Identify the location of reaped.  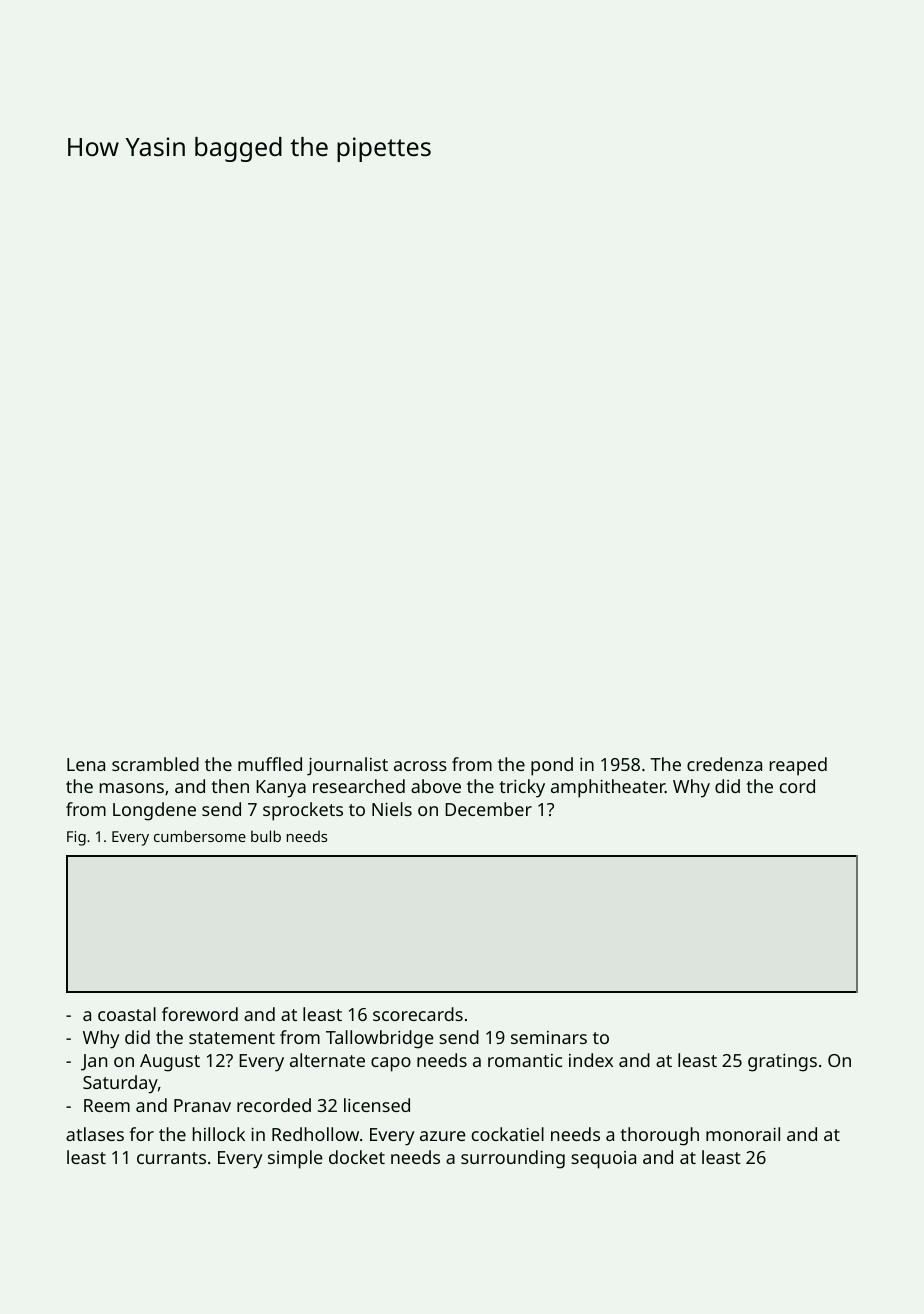
(798, 766).
